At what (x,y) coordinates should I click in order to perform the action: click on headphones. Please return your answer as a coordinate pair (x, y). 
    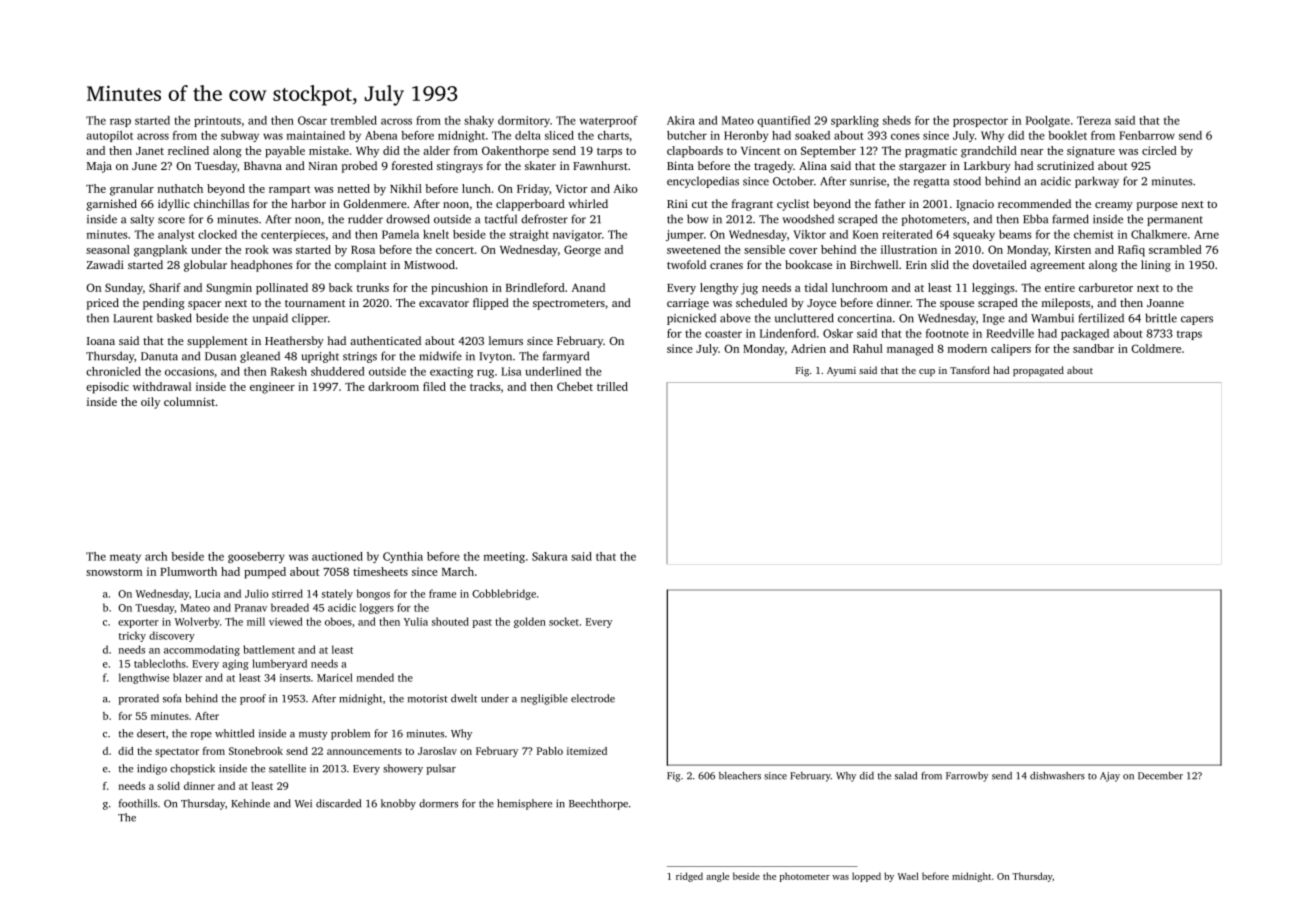
    Looking at the image, I should click on (262, 266).
